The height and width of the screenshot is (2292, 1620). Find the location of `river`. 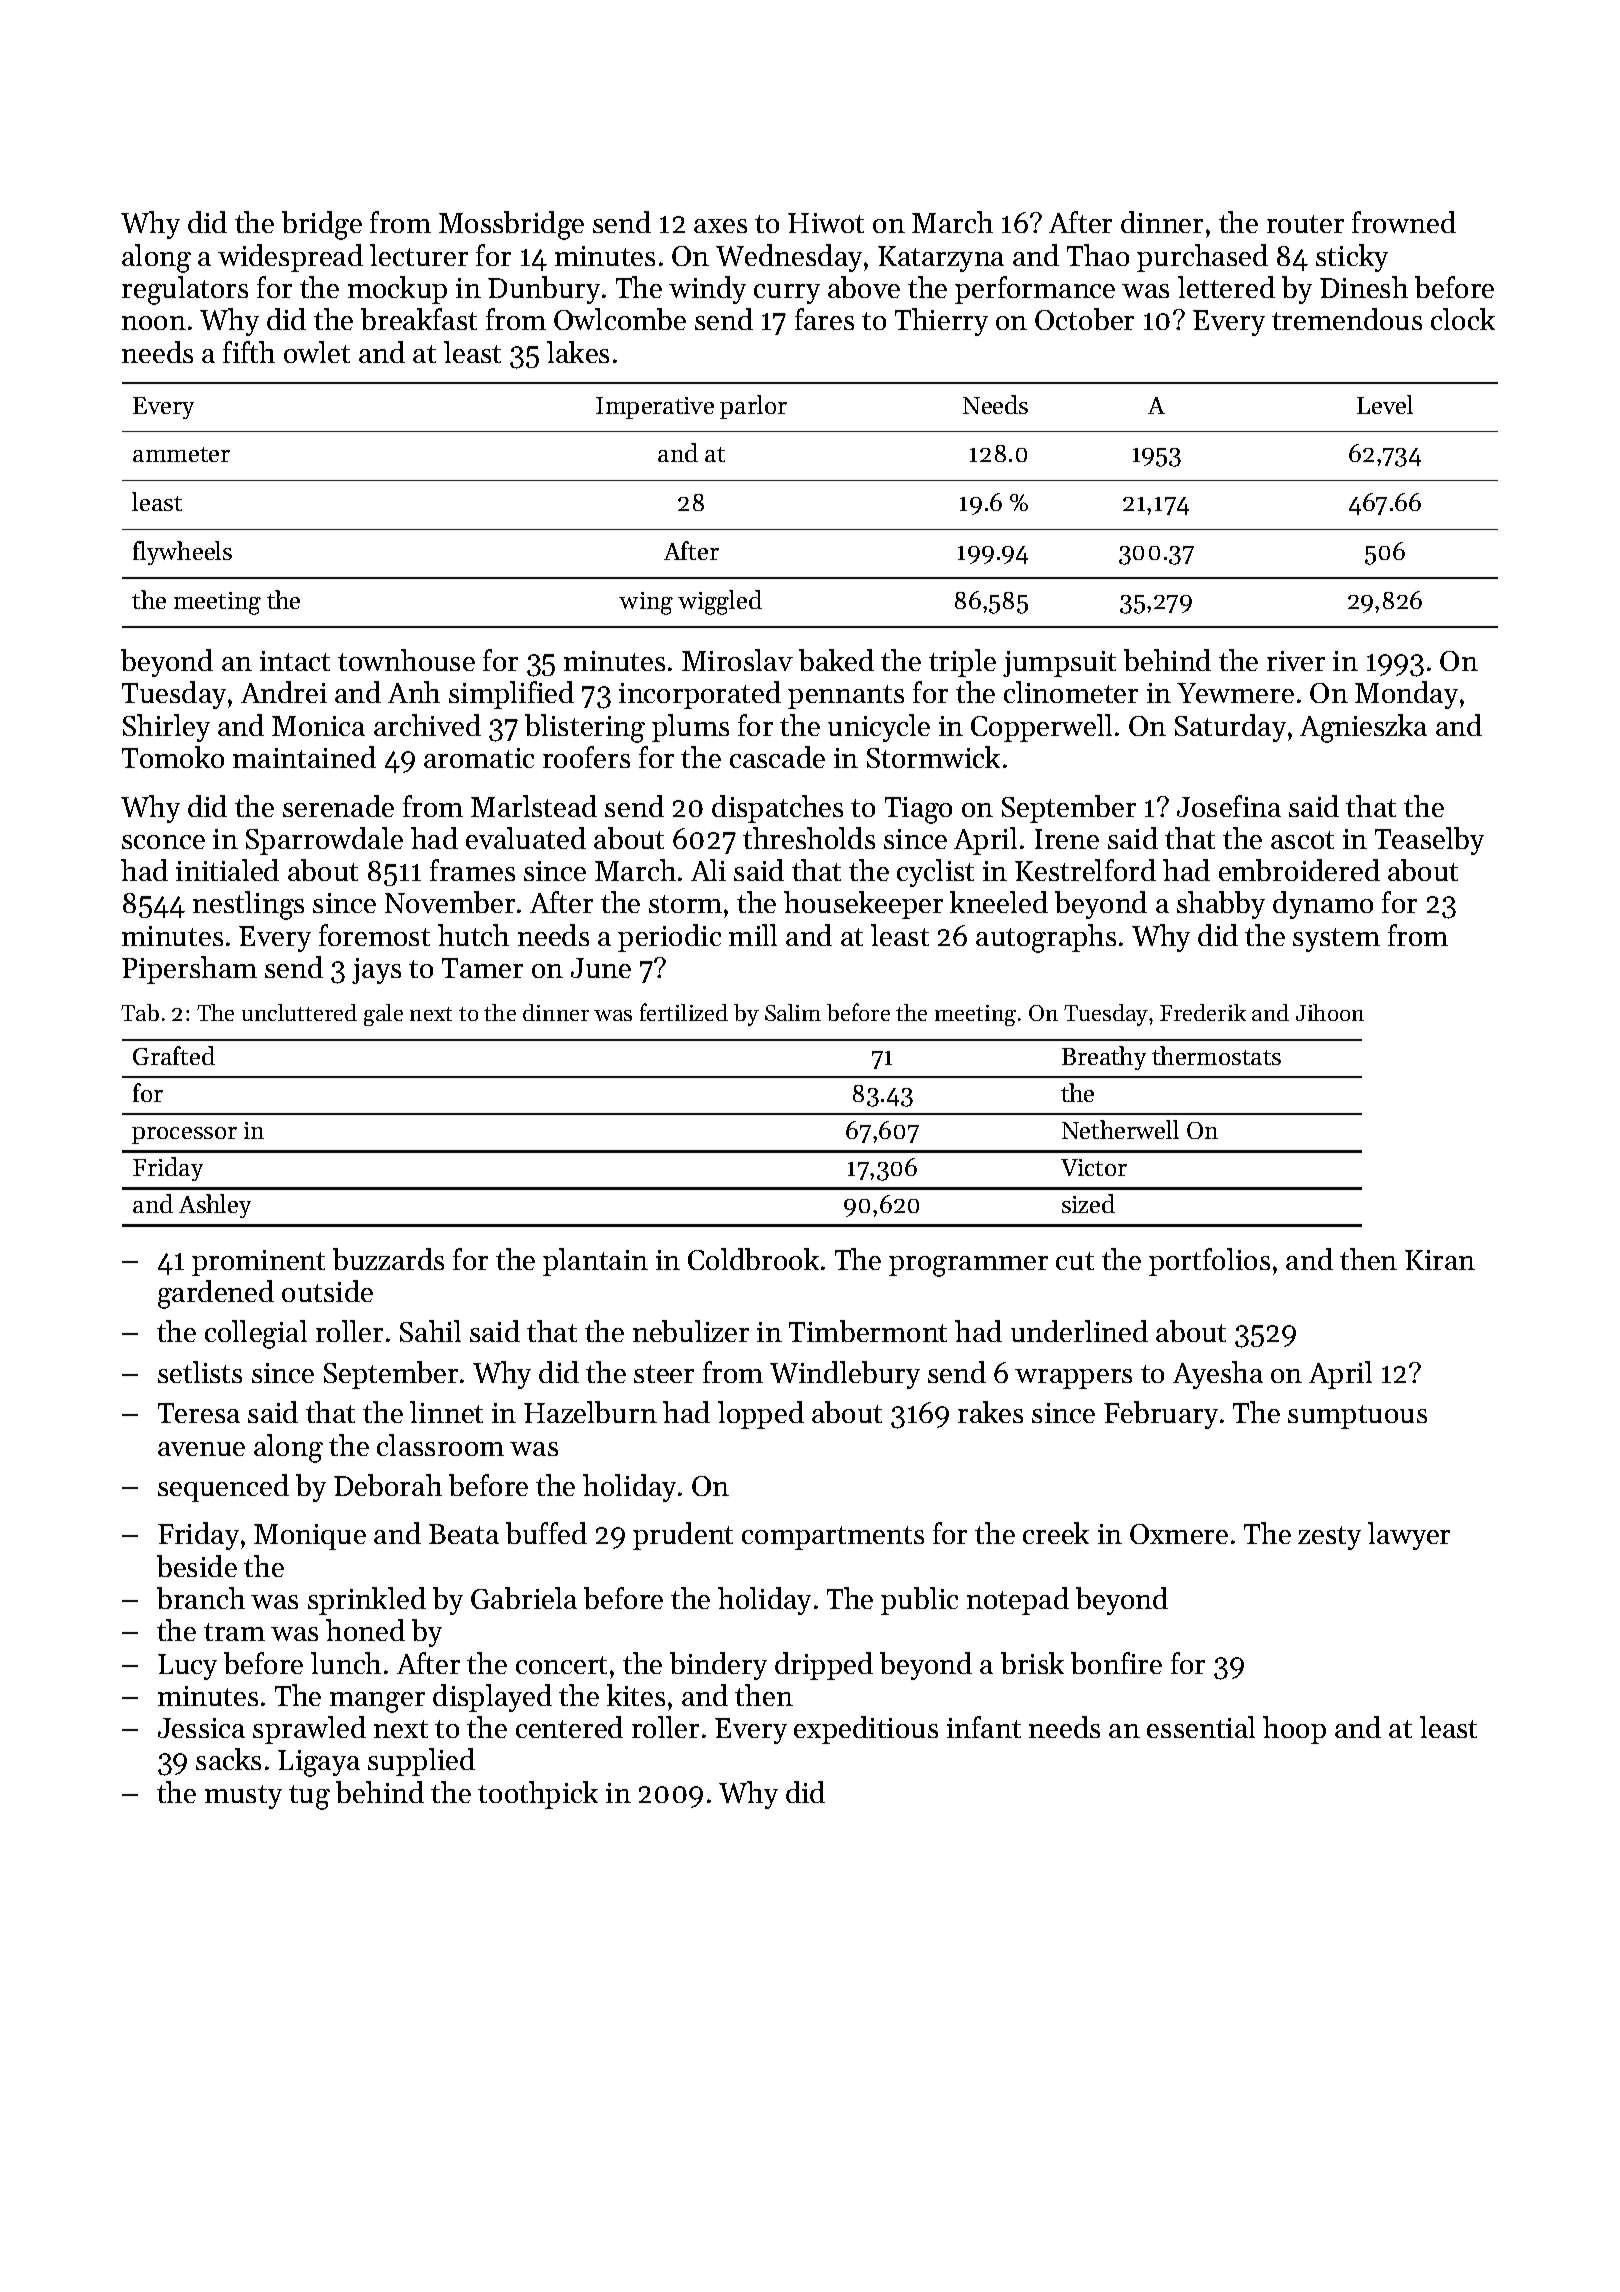

river is located at coordinates (1296, 661).
